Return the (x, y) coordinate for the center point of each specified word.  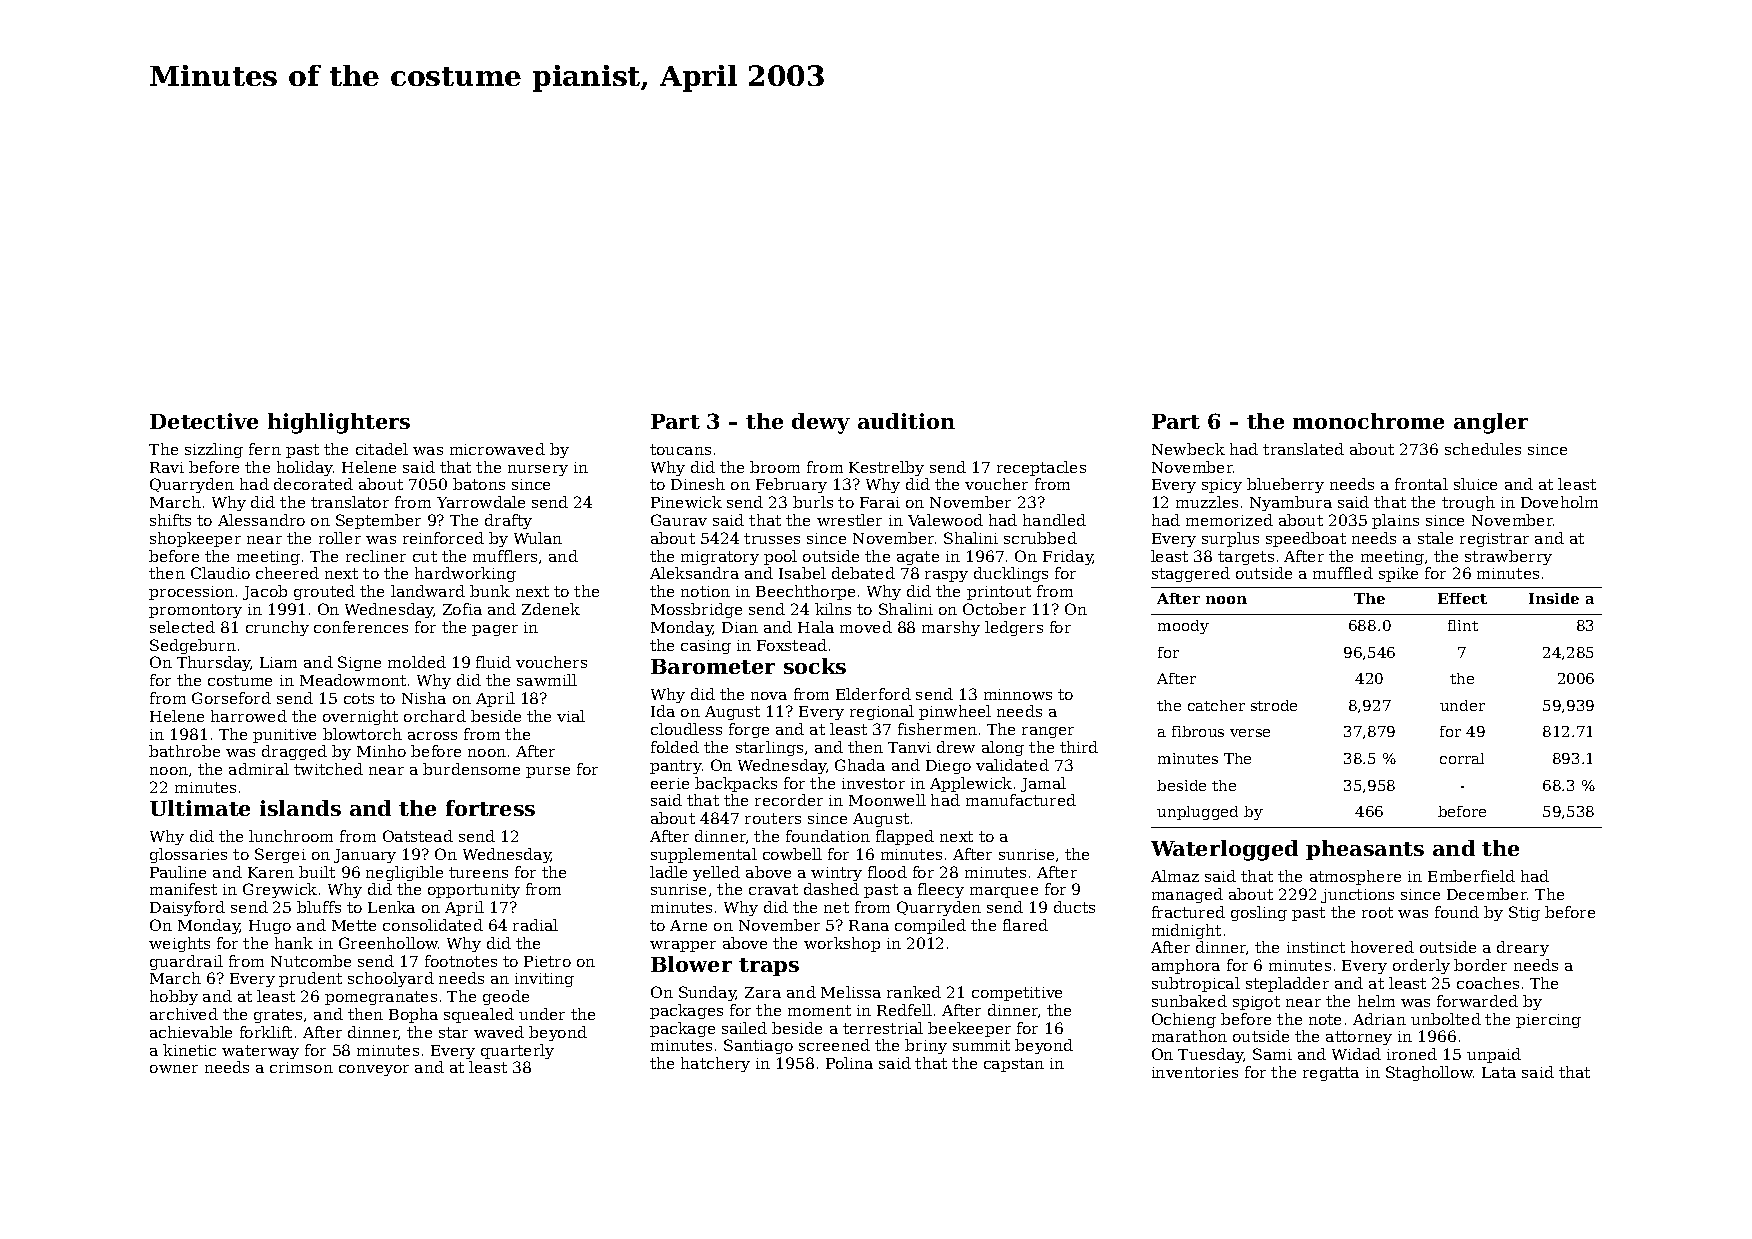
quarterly (517, 1051)
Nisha (424, 698)
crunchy (277, 628)
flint (1463, 625)
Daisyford (187, 908)
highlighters (339, 423)
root (1377, 912)
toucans (680, 449)
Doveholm (1559, 502)
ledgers (1014, 628)
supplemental (704, 855)
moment (819, 1010)
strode (1274, 705)
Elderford (873, 694)
